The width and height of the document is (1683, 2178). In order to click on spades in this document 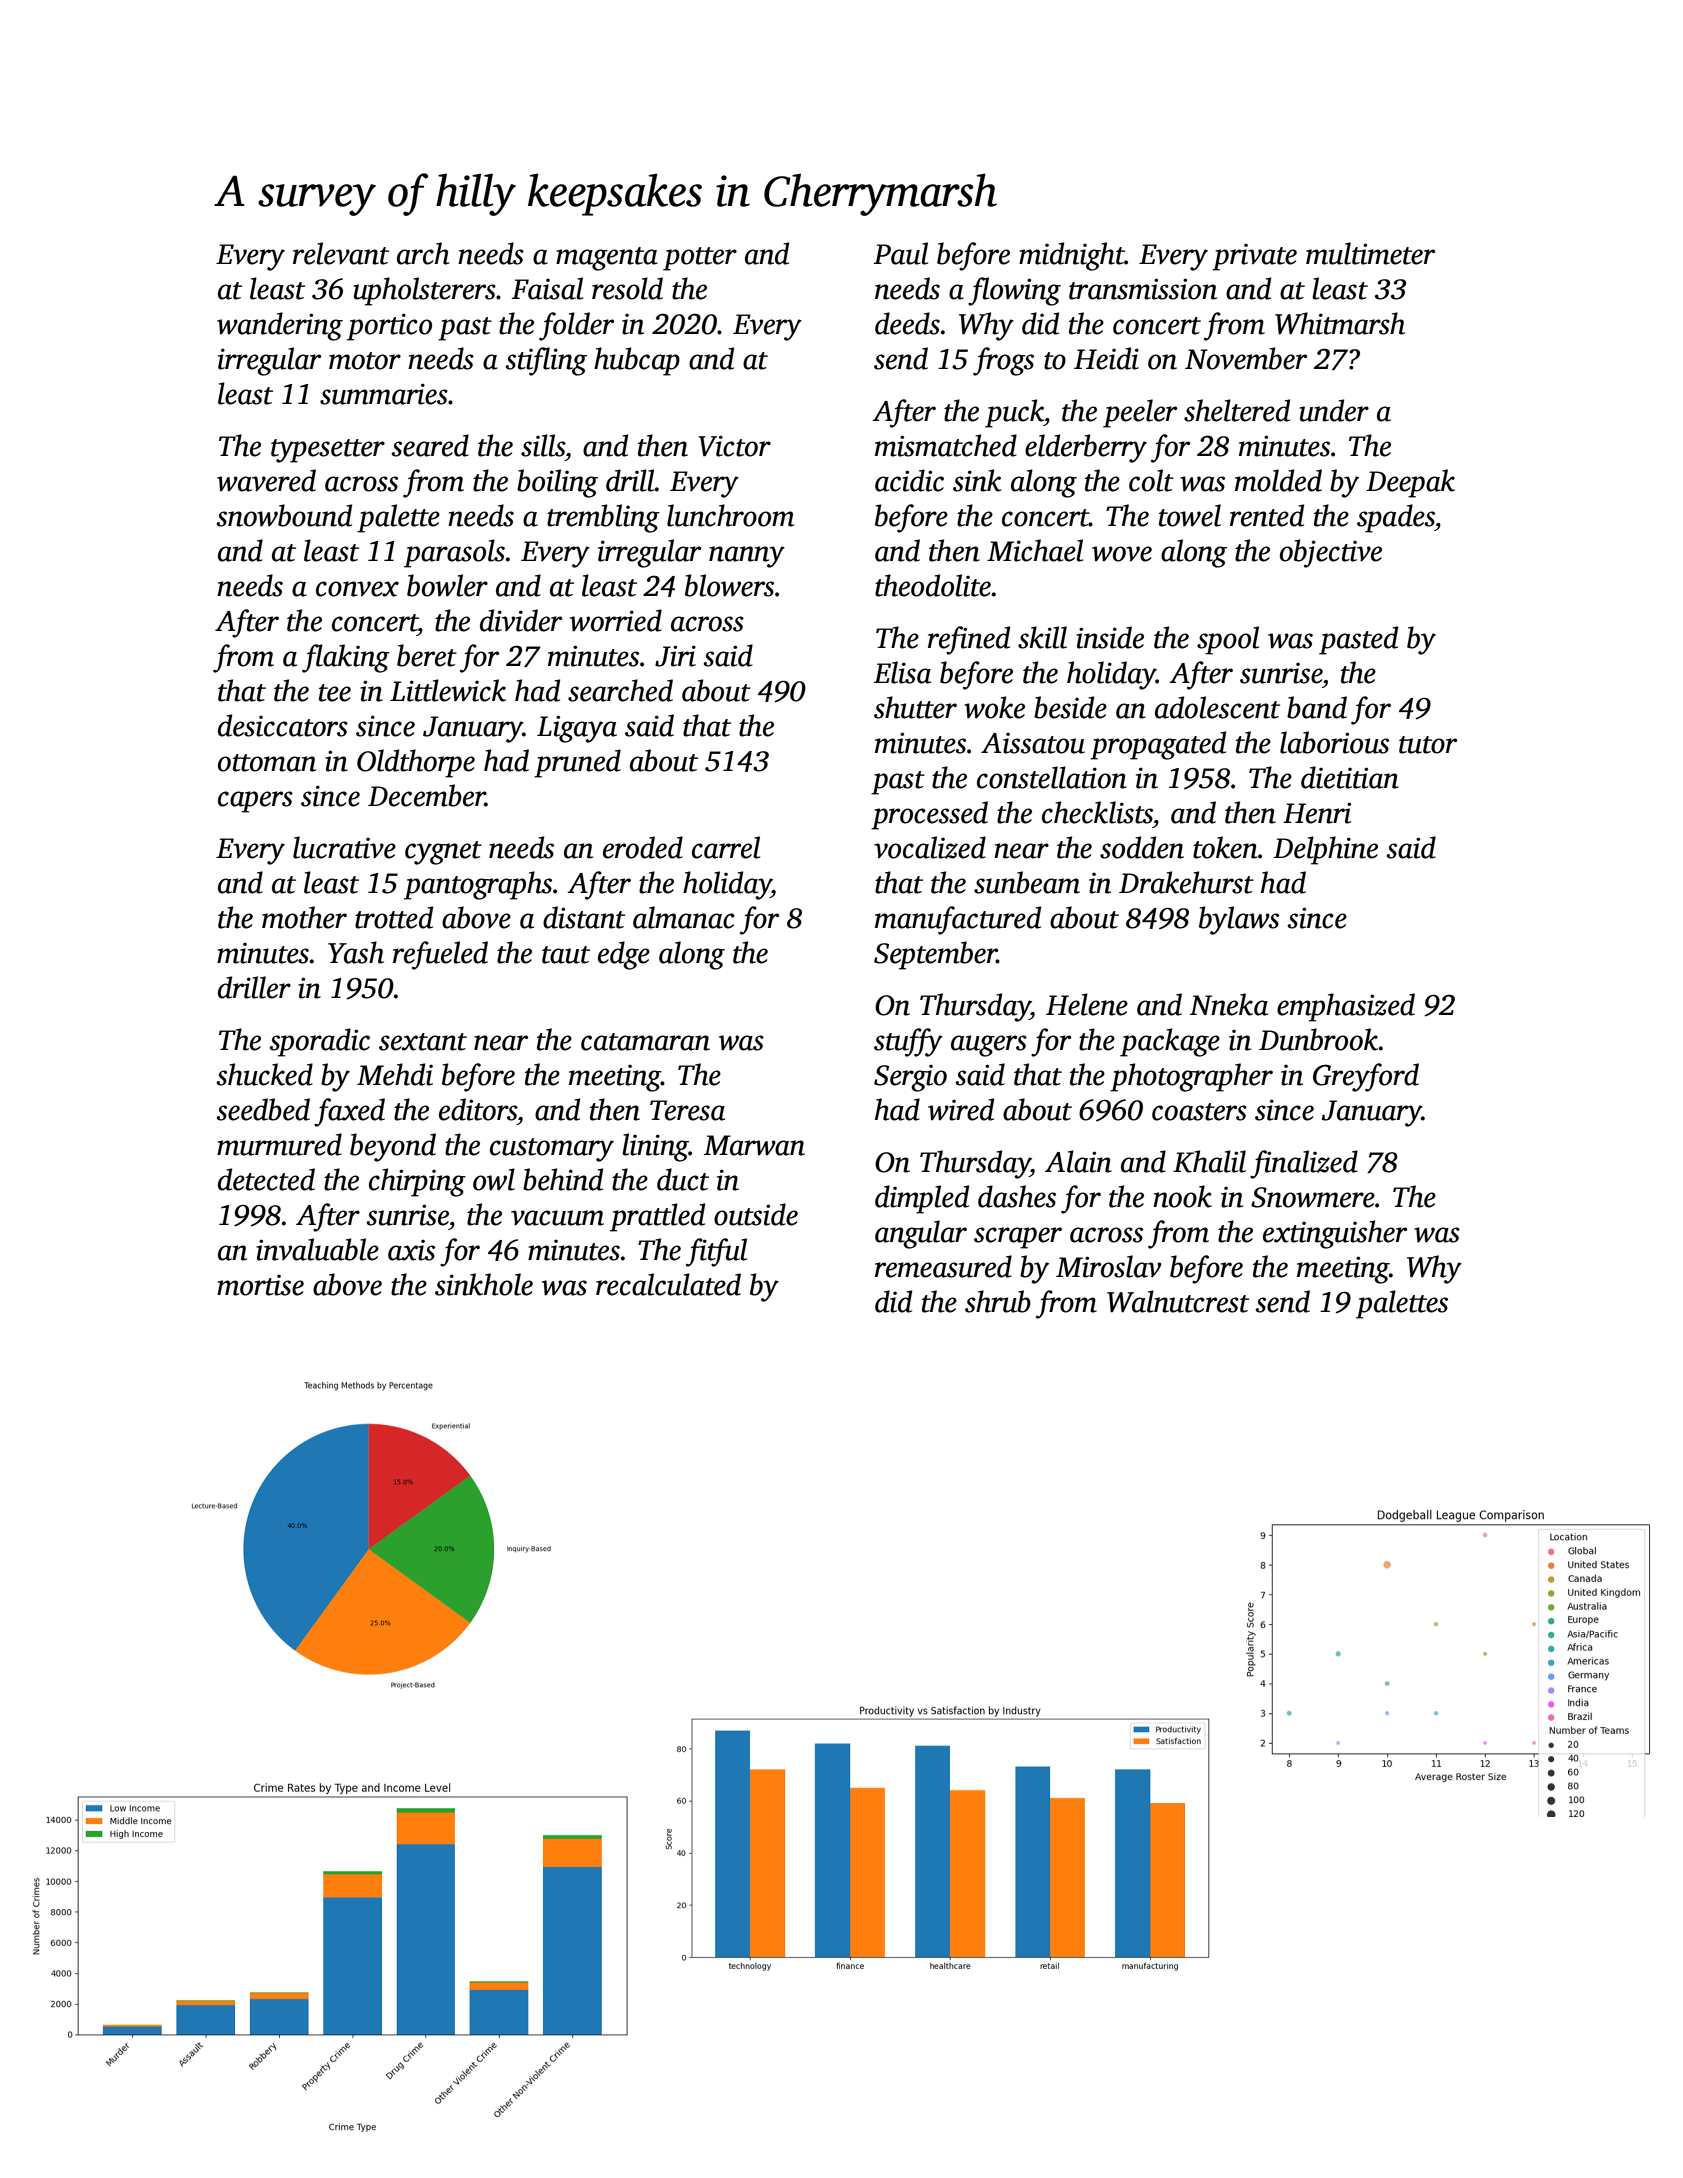, I will do `click(1396, 518)`.
